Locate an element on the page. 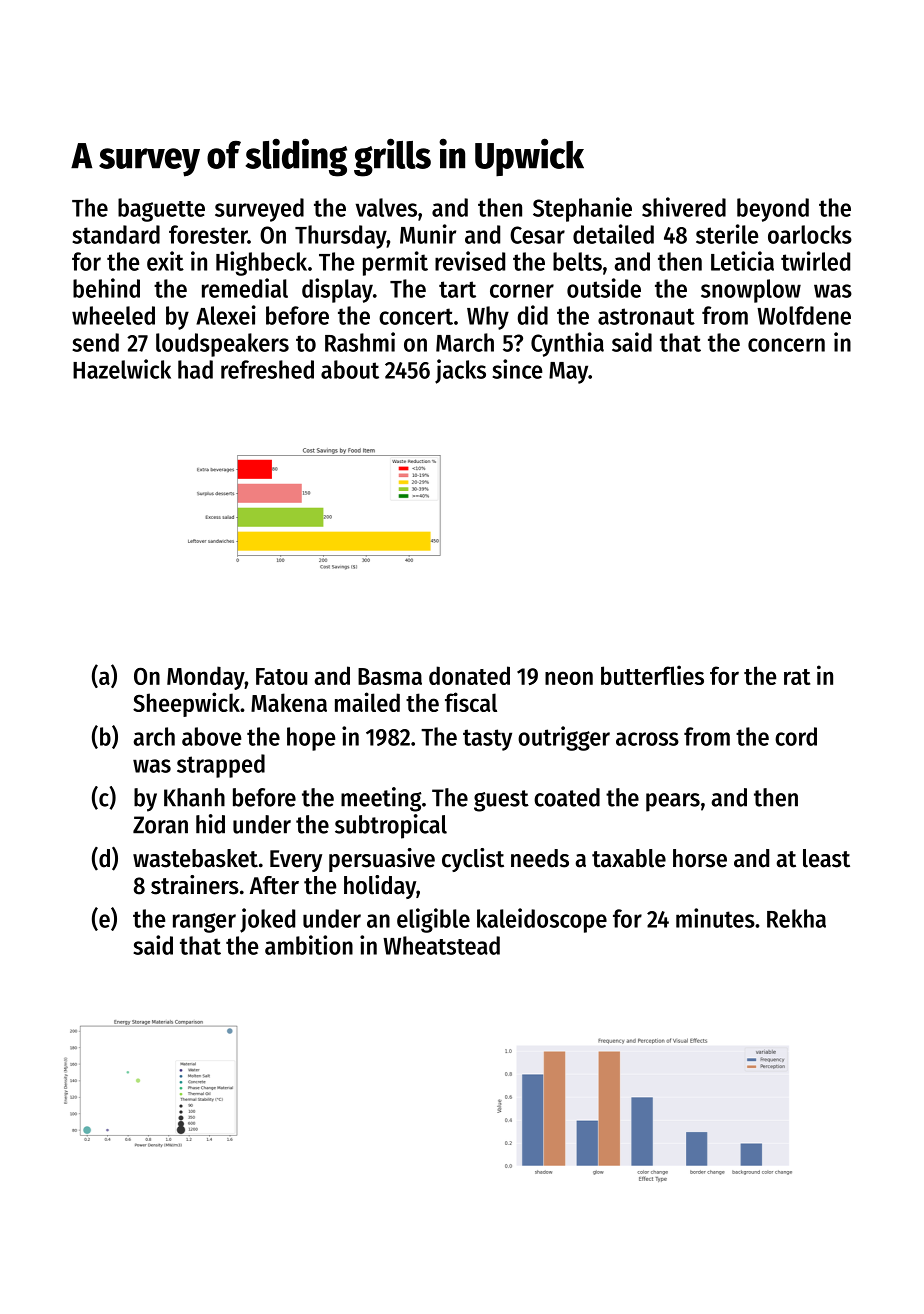  Fatou is located at coordinates (281, 676).
